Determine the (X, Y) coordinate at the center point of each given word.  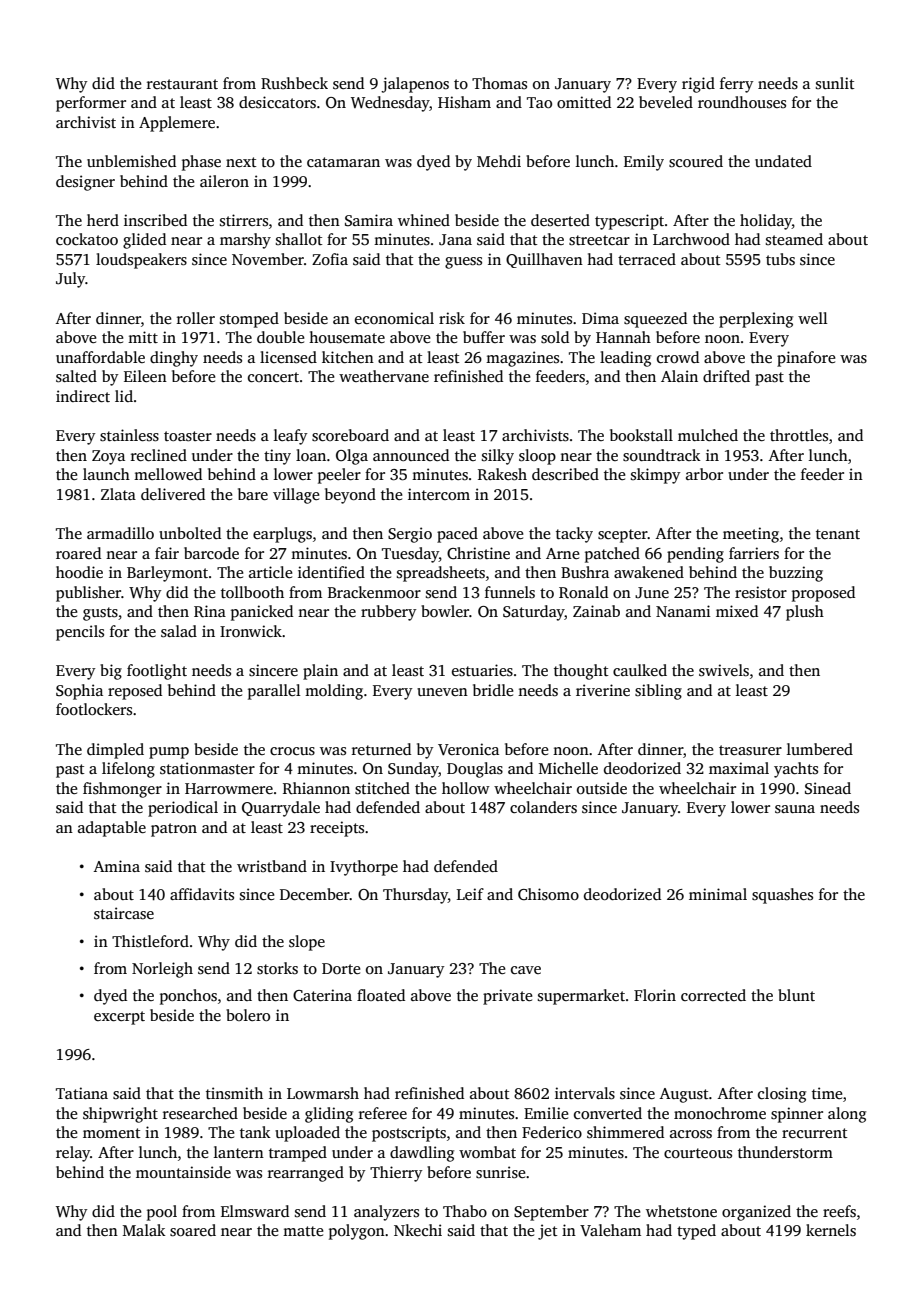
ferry (737, 85)
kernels (831, 1230)
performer (91, 104)
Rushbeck (294, 83)
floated (381, 995)
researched (200, 1113)
